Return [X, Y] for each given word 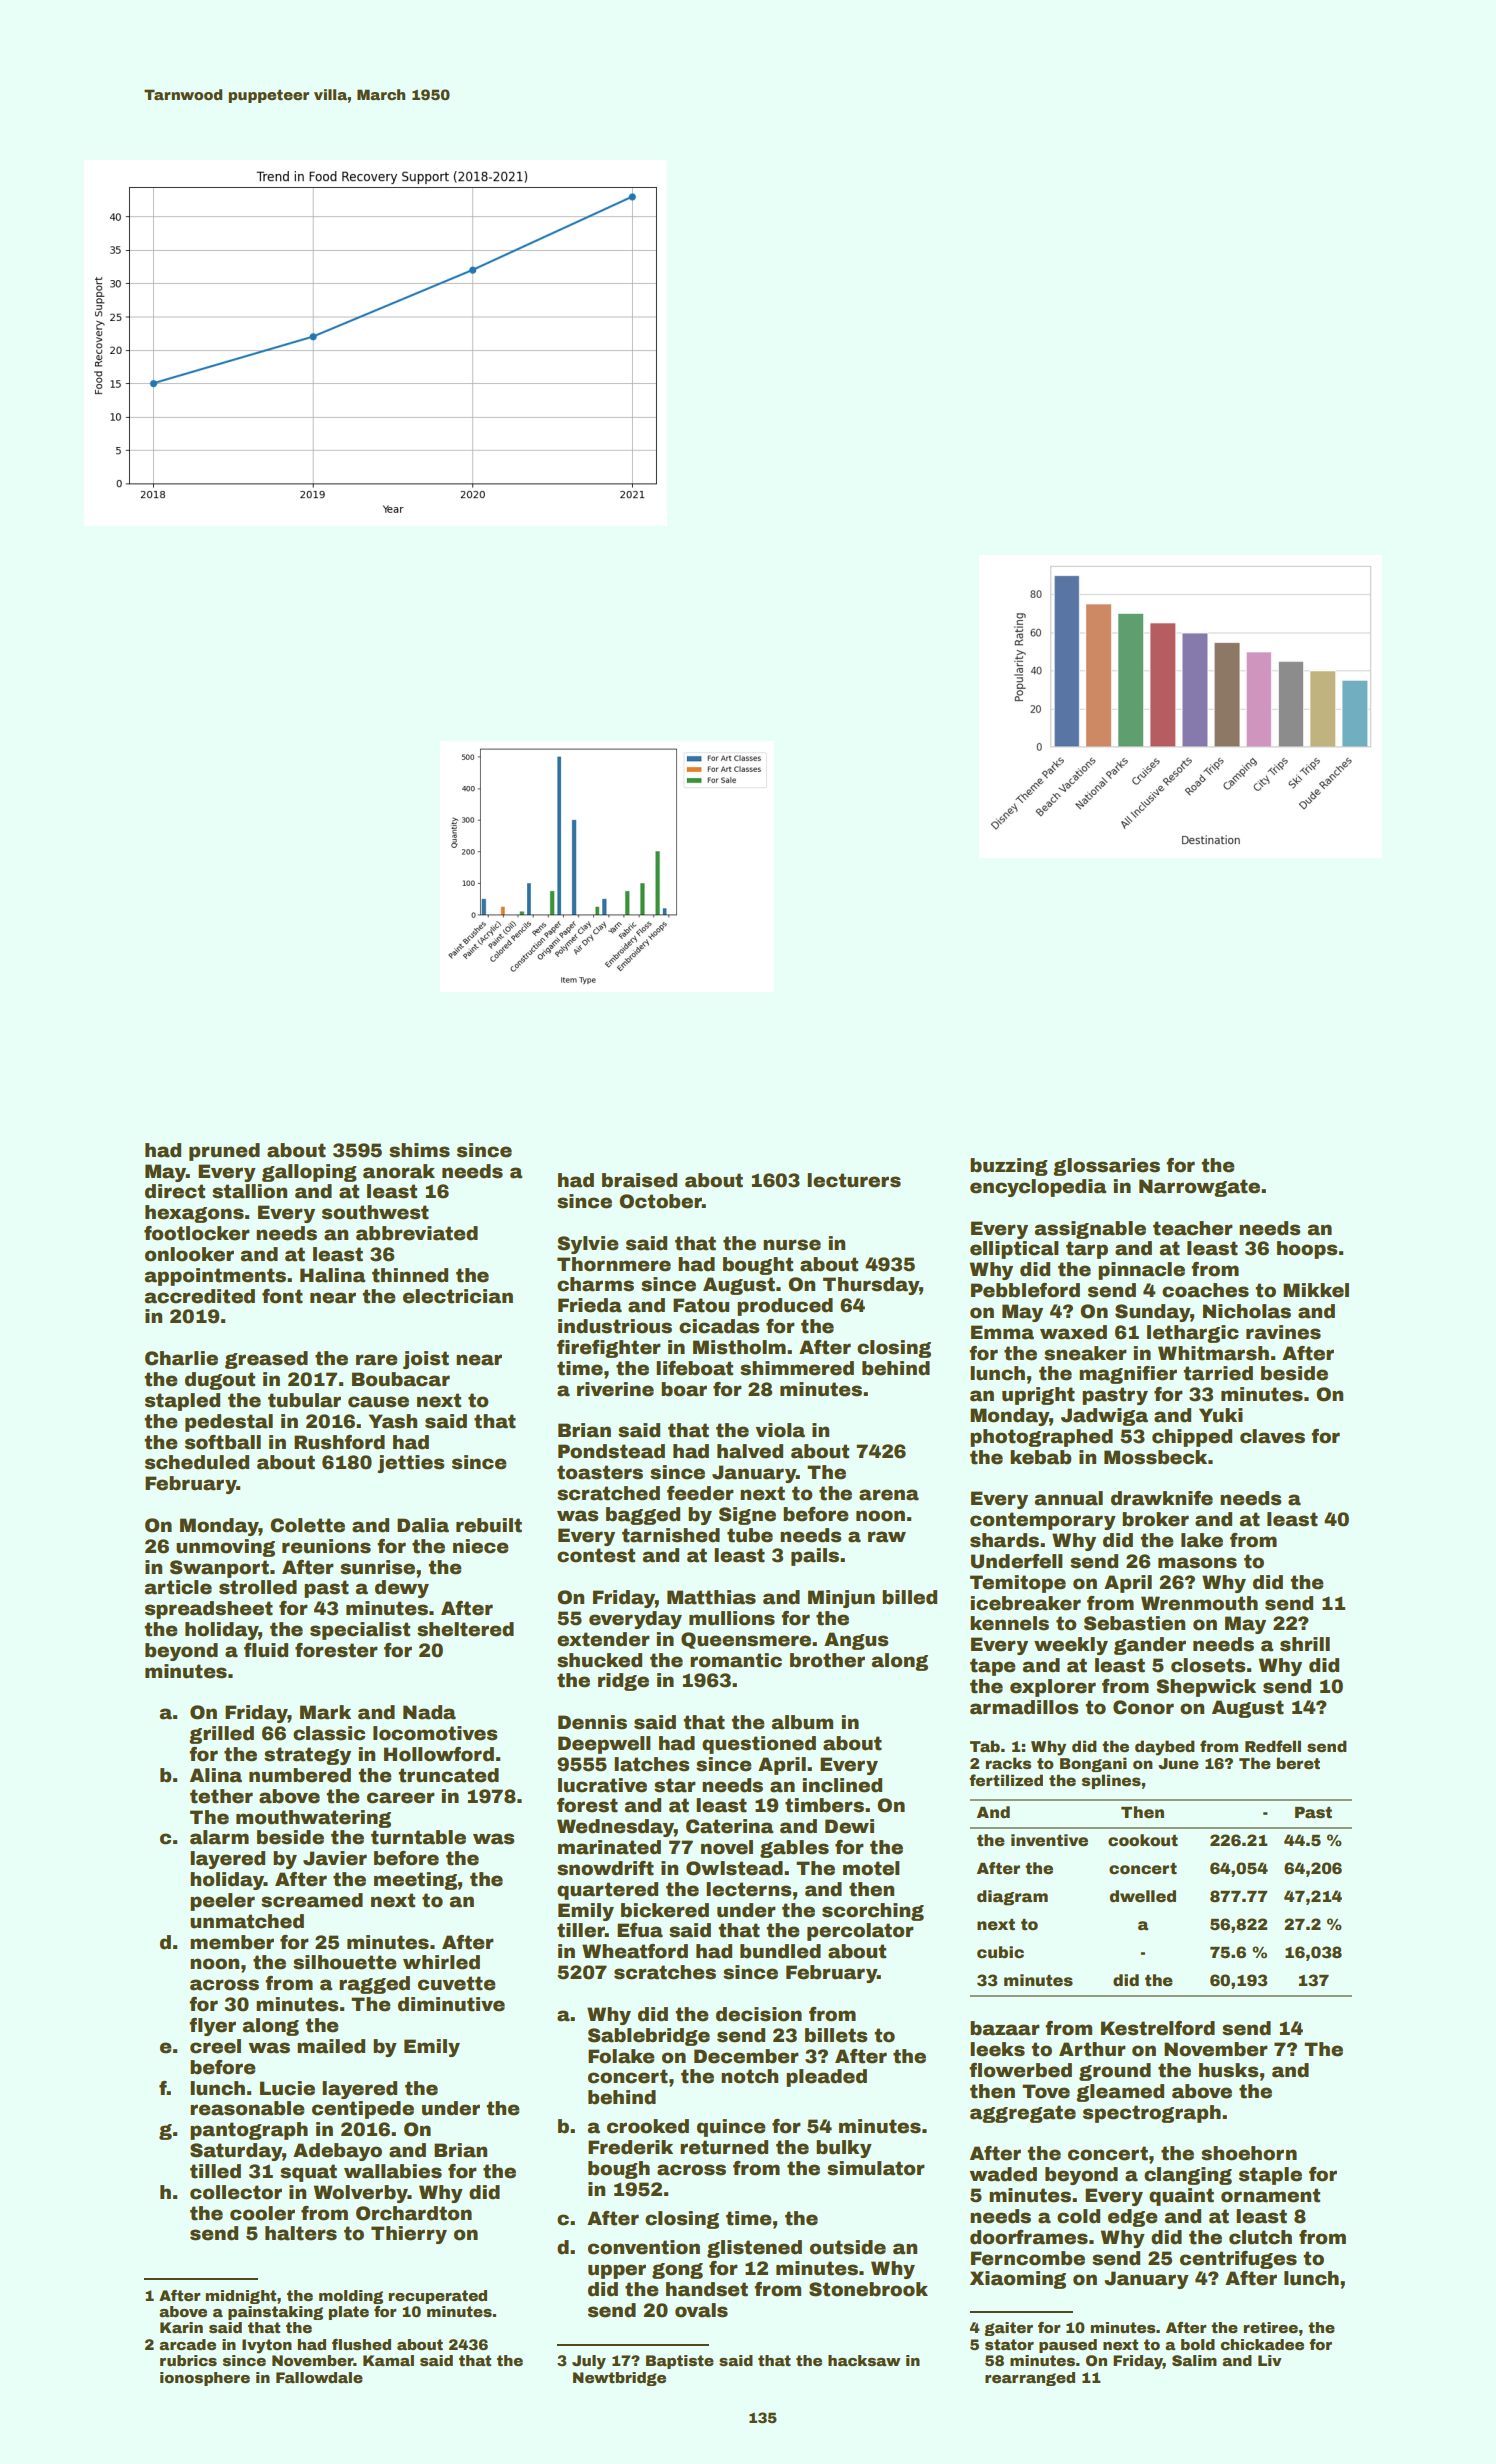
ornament [1270, 2195]
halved [750, 1451]
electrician [458, 1296]
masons [1197, 1563]
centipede [363, 2110]
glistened [754, 2249]
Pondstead [611, 1451]
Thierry [409, 2235]
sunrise [377, 1567]
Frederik [630, 2147]
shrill [1305, 1644]
